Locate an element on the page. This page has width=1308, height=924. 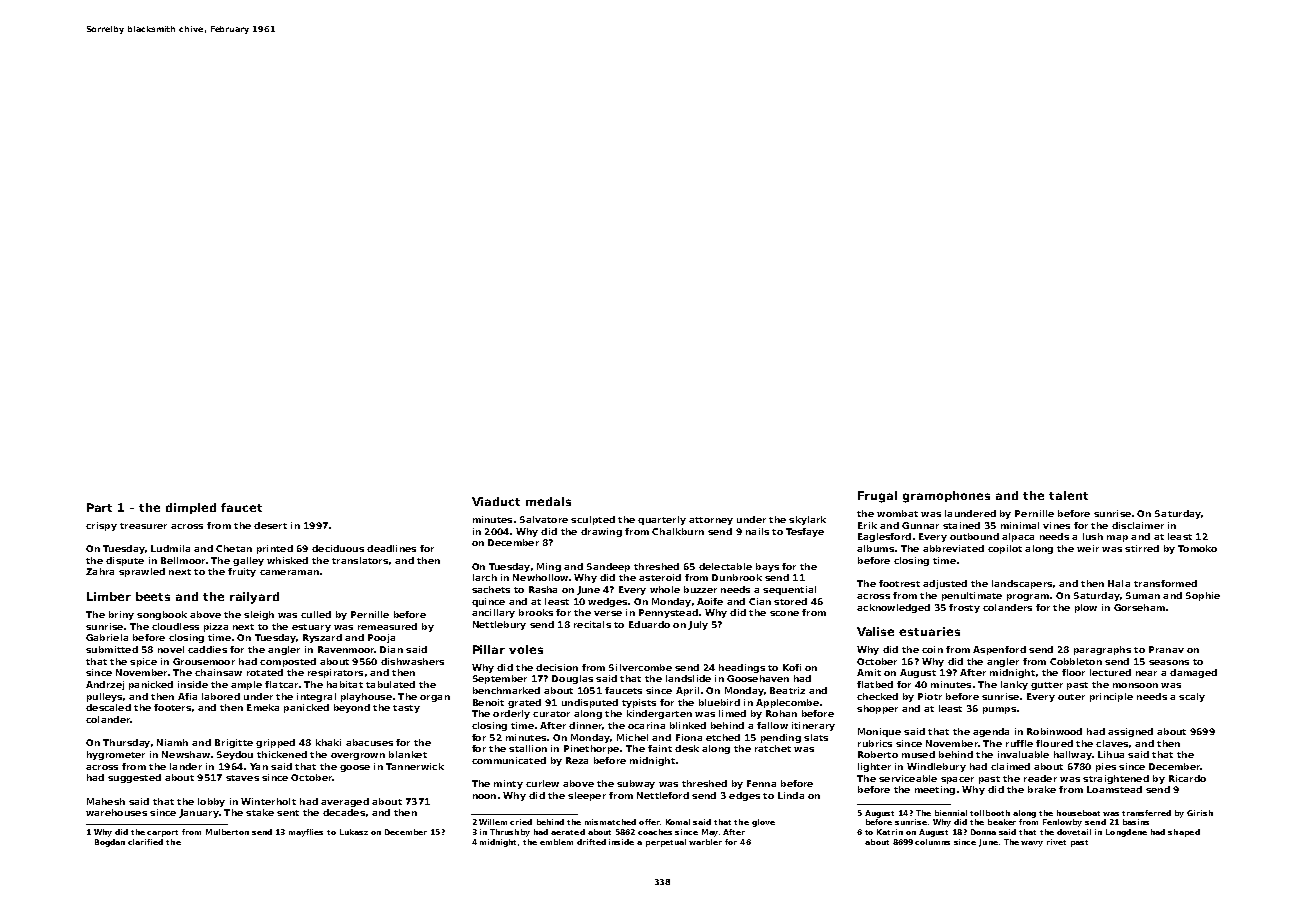
skylark is located at coordinates (807, 520).
